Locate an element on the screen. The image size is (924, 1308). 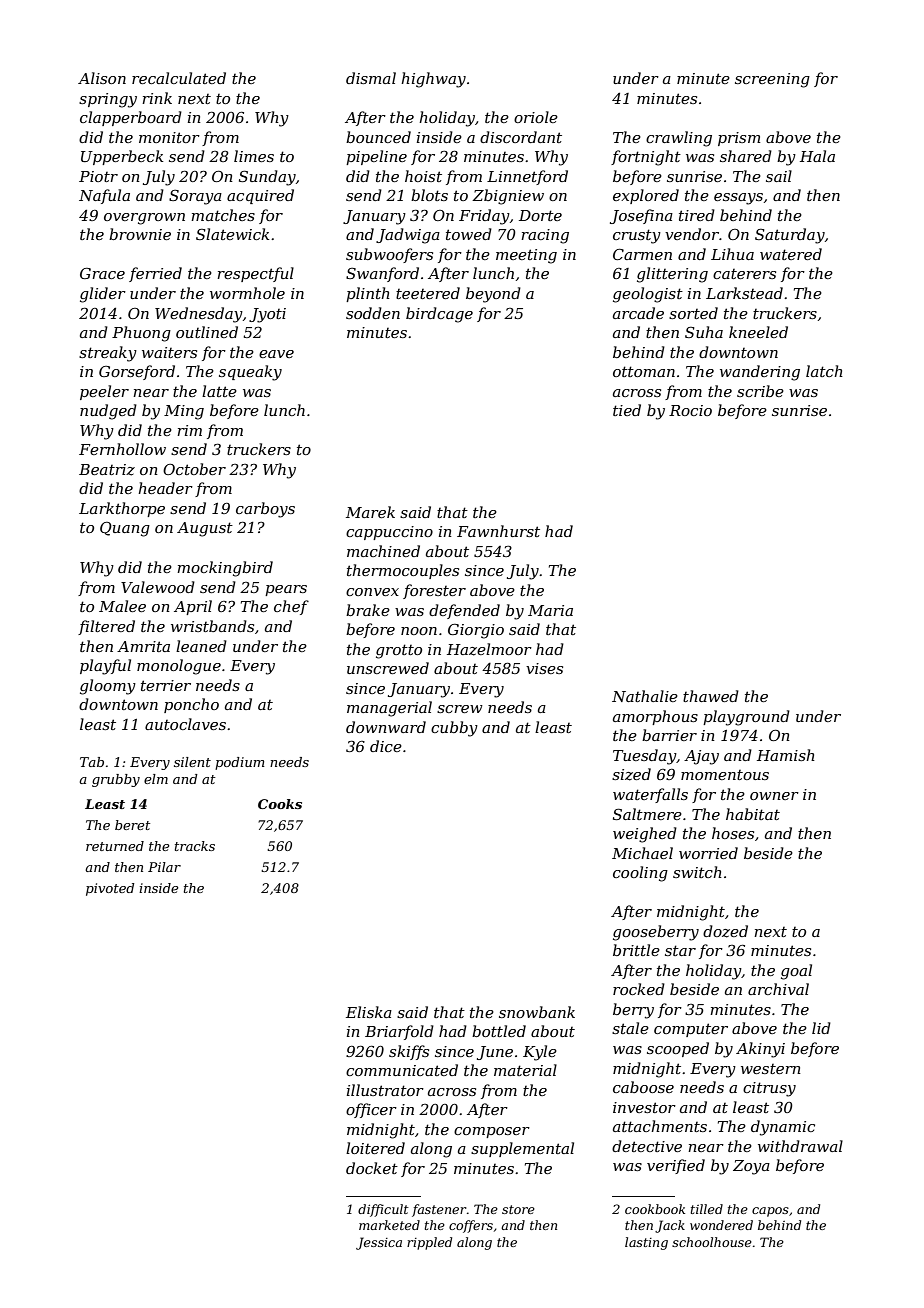
screening is located at coordinates (772, 80).
